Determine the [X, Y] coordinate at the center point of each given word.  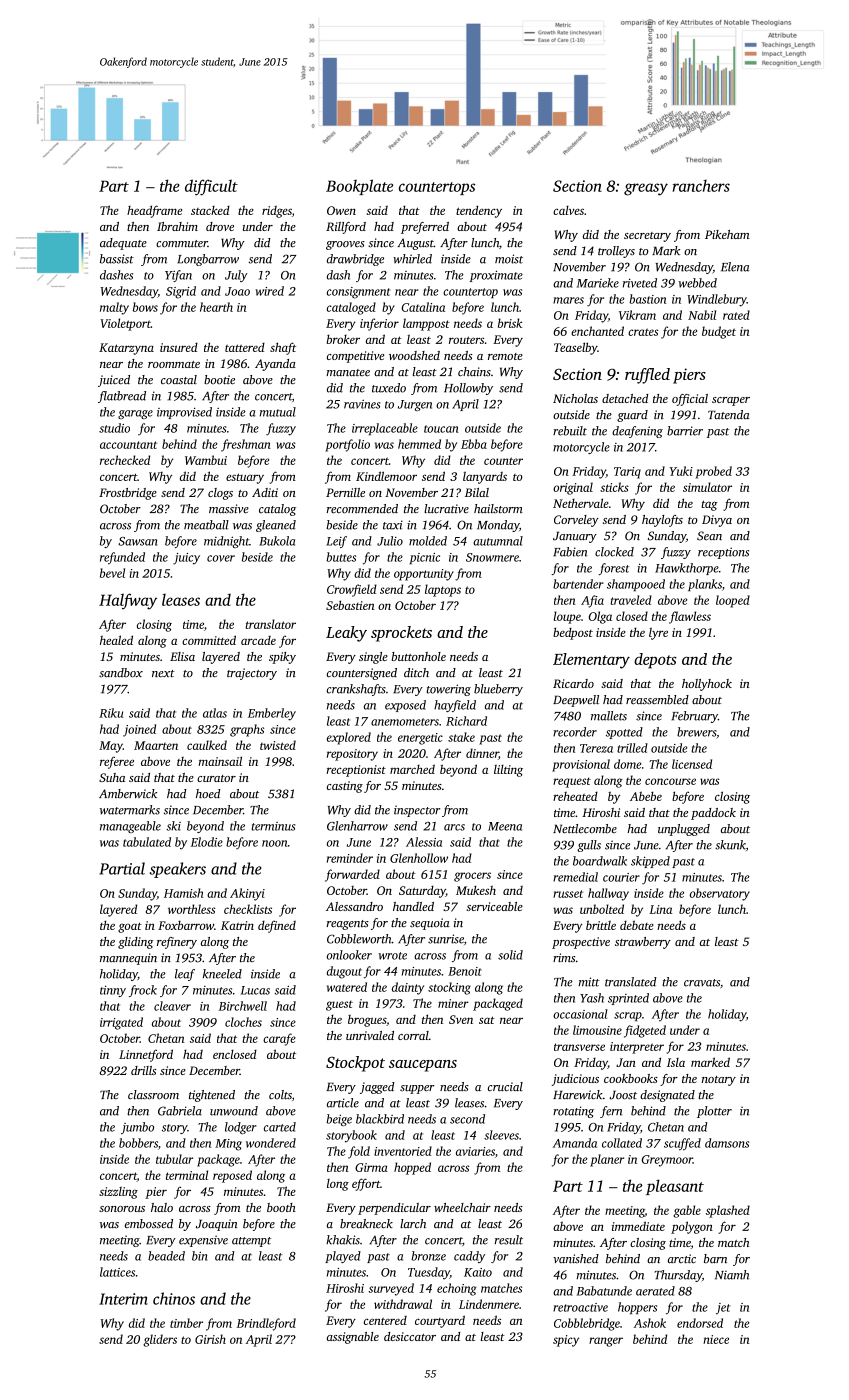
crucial [505, 1087]
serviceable [494, 906]
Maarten [156, 745]
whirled [412, 259]
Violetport [126, 324]
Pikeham [727, 234]
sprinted [628, 999]
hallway [608, 894]
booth [281, 1207]
